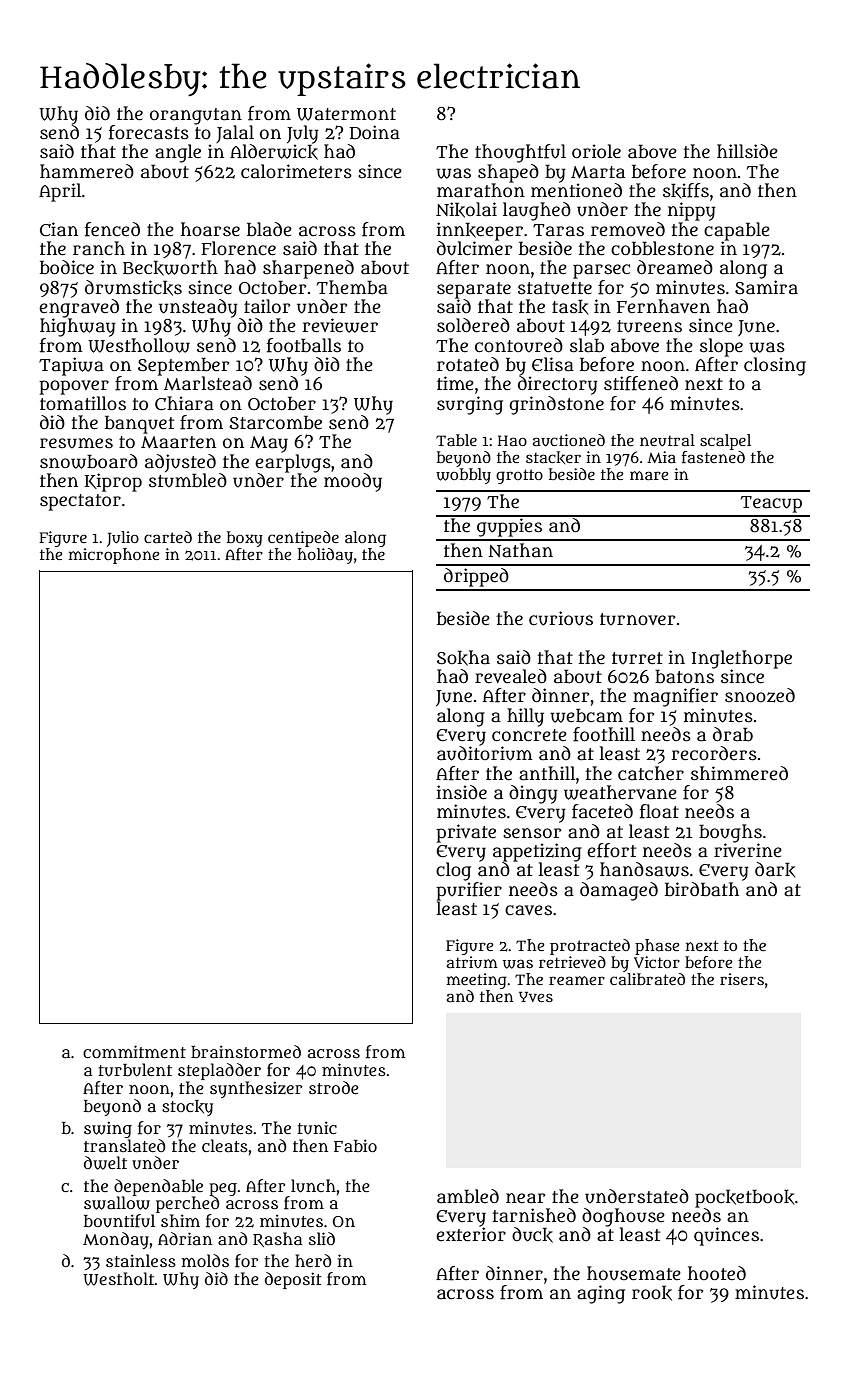 This image has height=1400, width=849. I want to click on meeting, so click(477, 981).
